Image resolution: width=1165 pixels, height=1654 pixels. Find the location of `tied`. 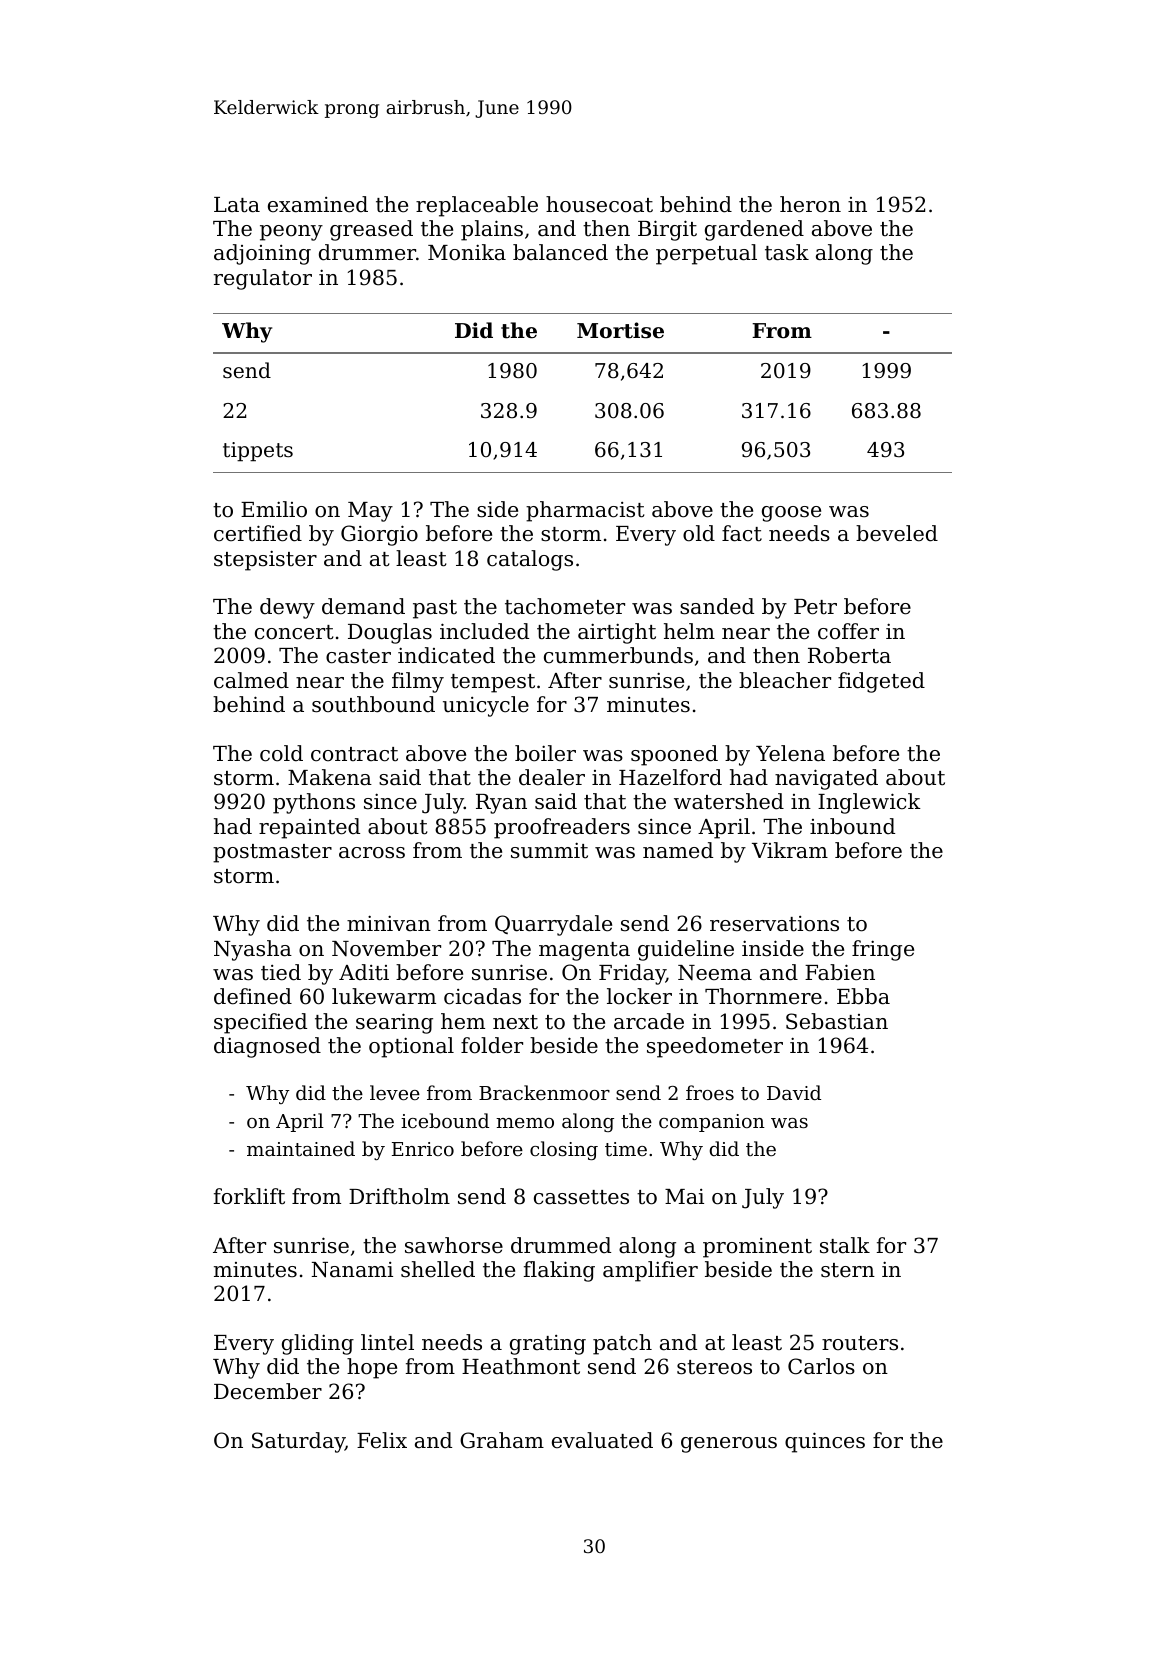

tied is located at coordinates (281, 972).
